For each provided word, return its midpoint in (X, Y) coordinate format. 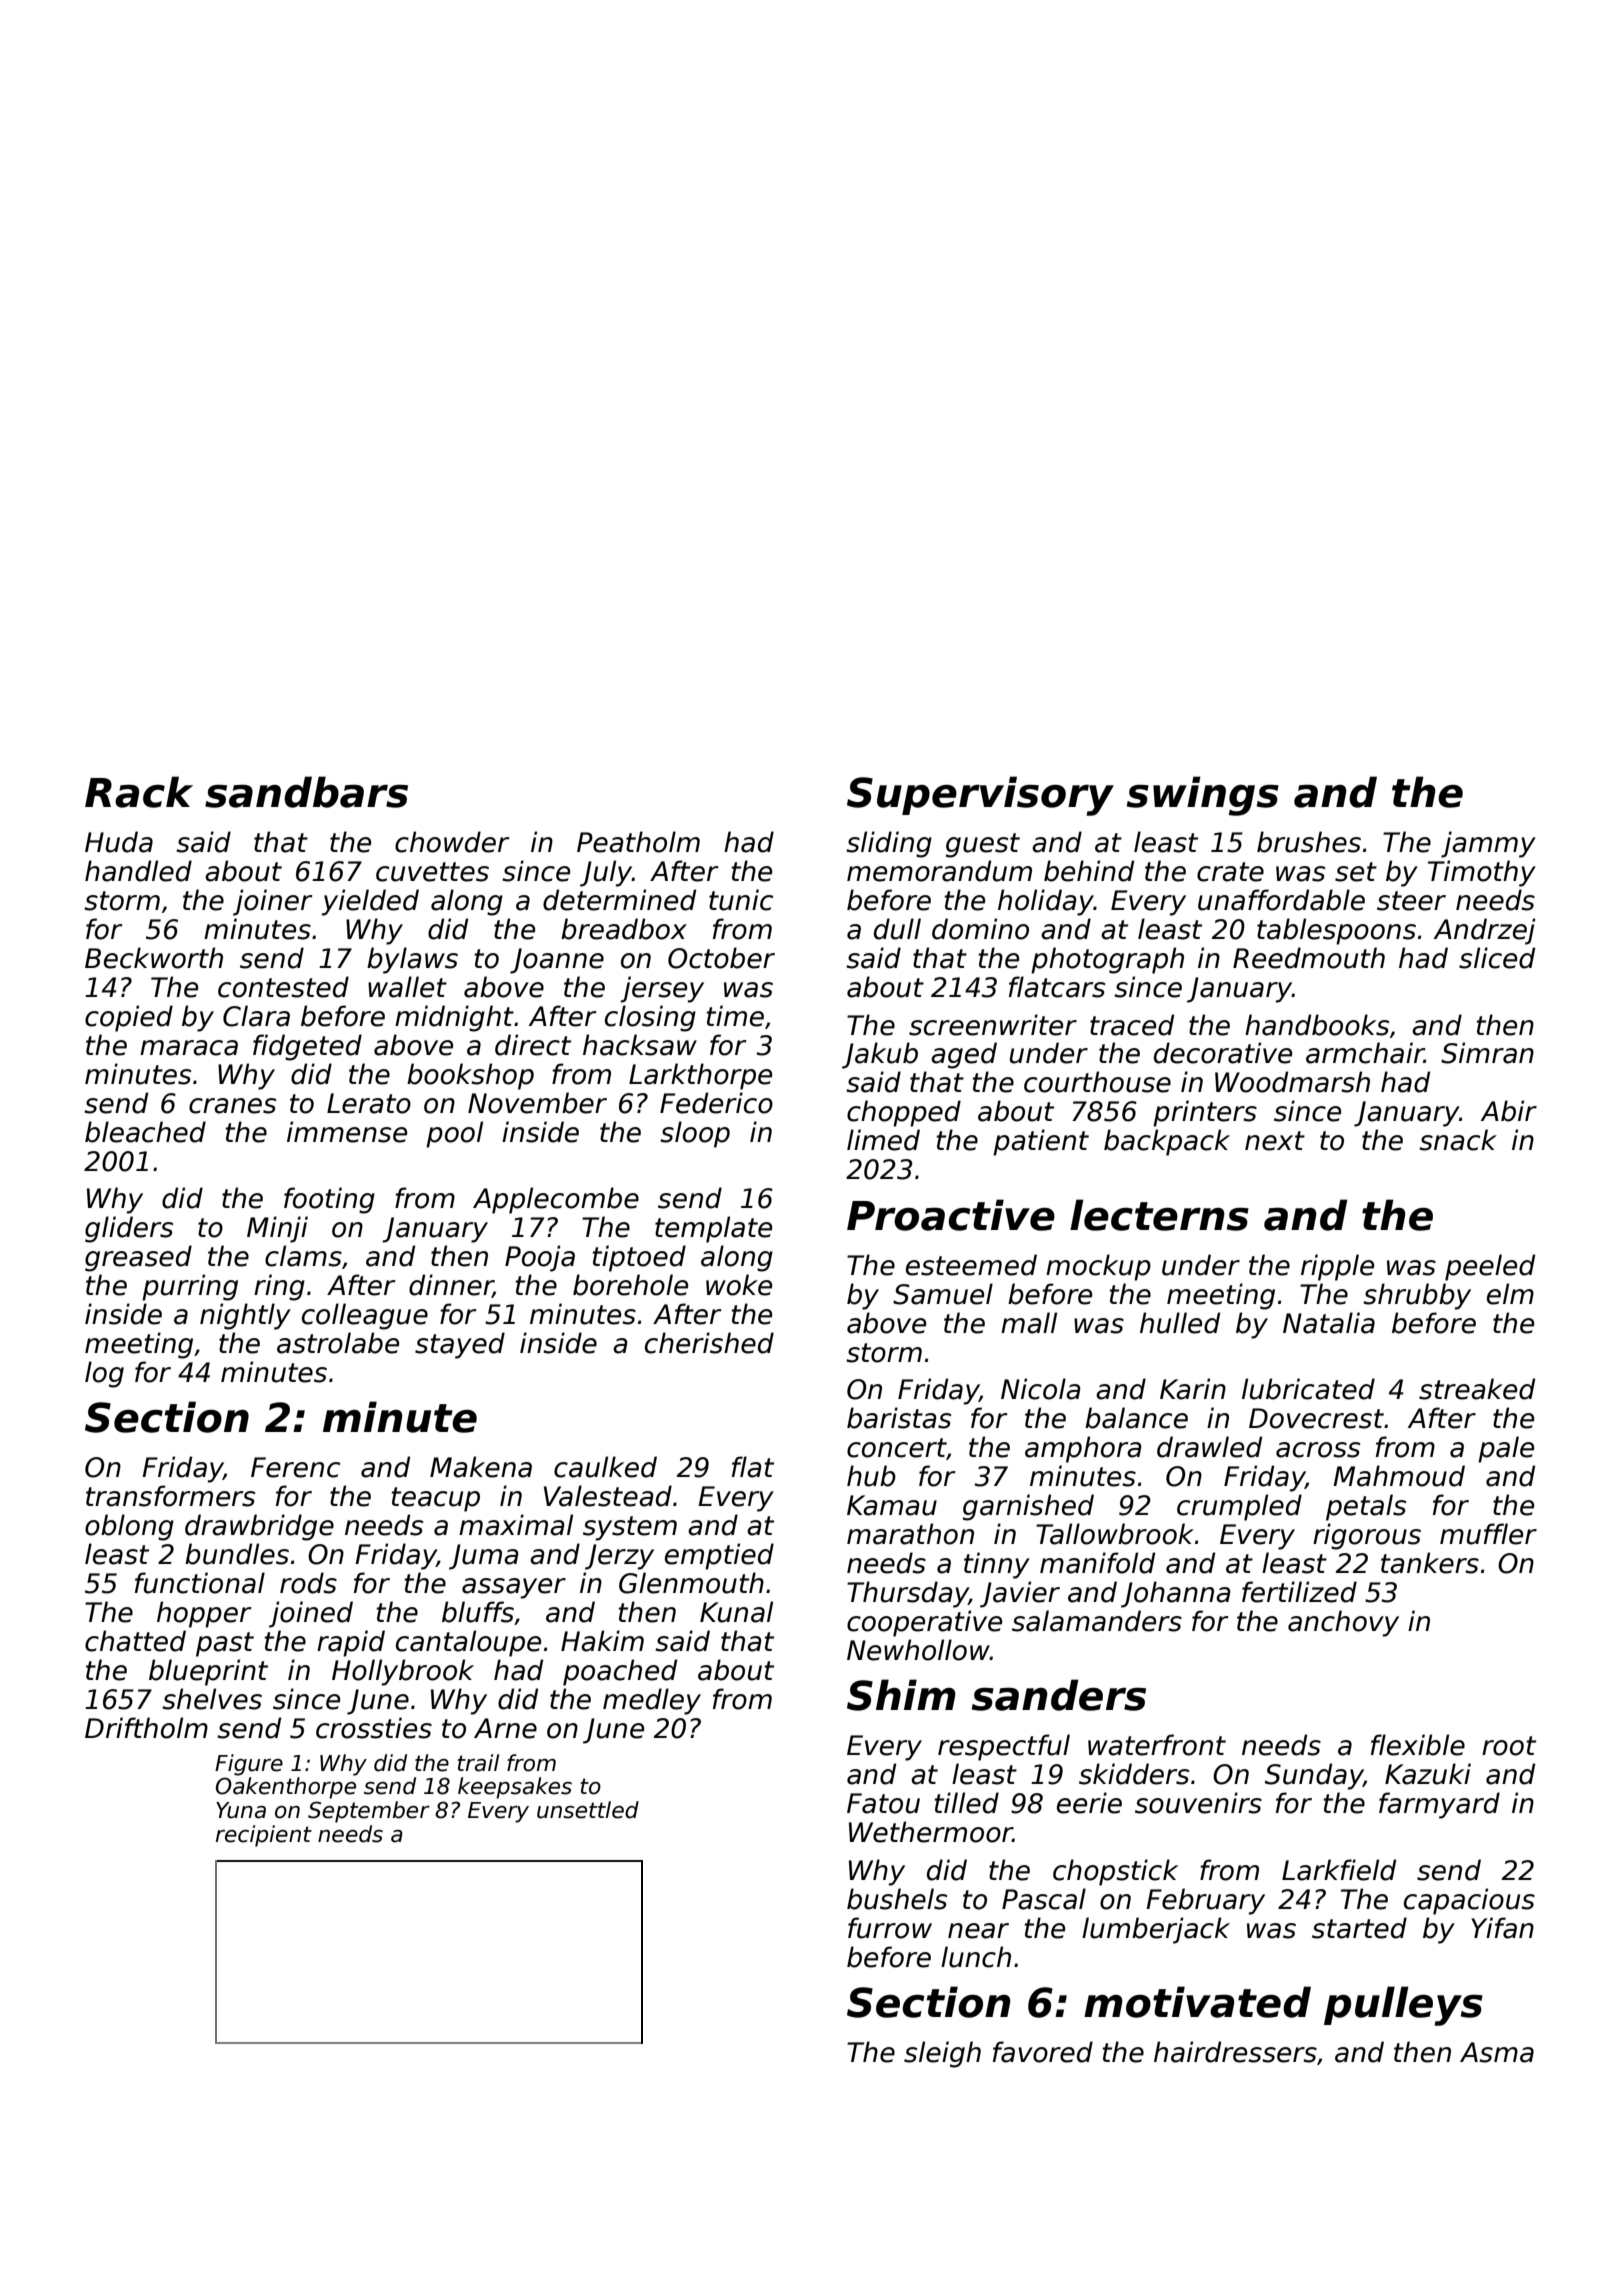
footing (329, 1200)
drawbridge (259, 1527)
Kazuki (1428, 1774)
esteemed (971, 1265)
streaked (1477, 1389)
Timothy (1482, 873)
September (369, 1812)
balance (1136, 1418)
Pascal (1044, 1899)
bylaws (412, 960)
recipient (264, 1836)
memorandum (939, 871)
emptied (719, 1556)
